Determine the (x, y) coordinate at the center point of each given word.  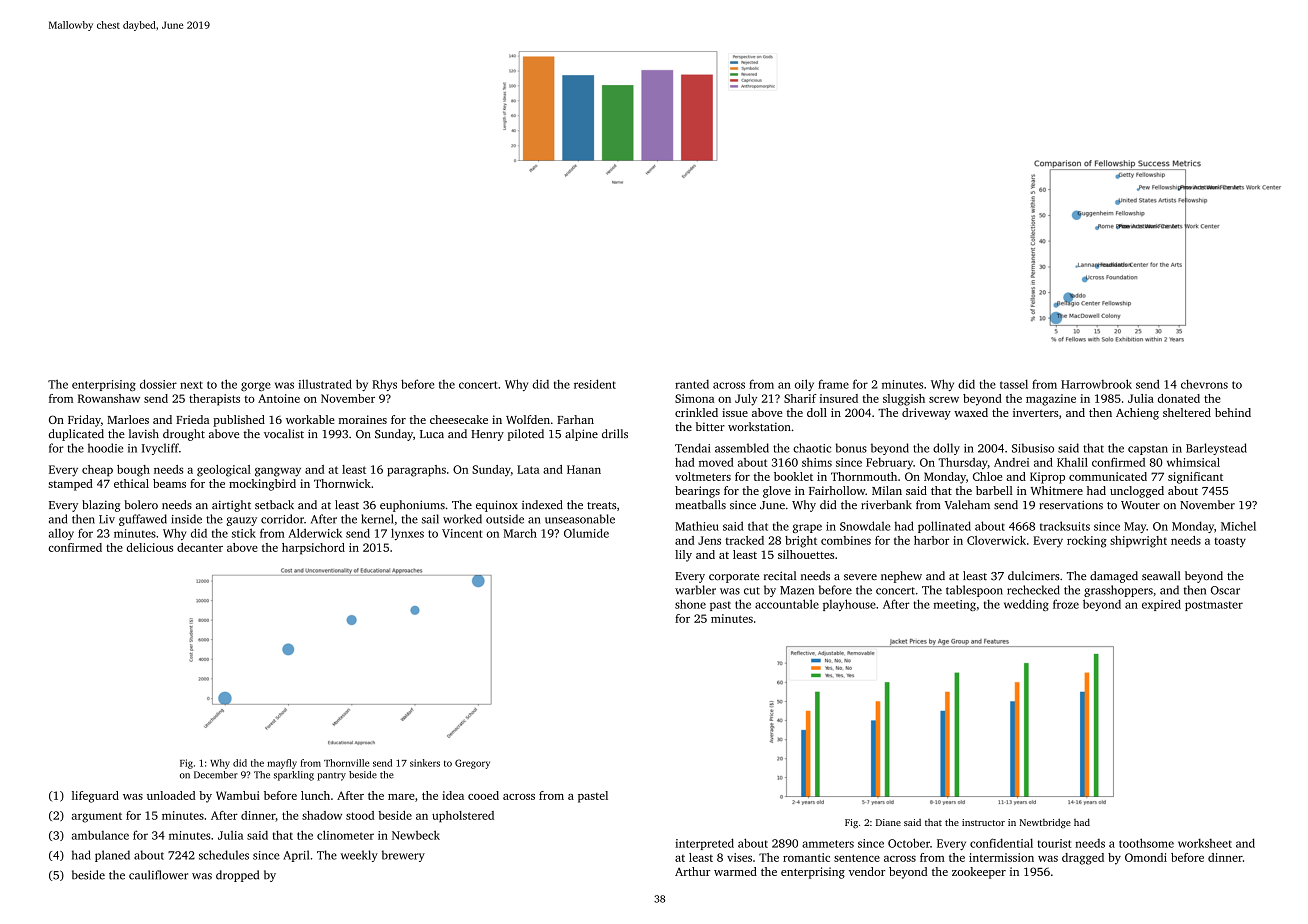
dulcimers (1034, 576)
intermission (1001, 857)
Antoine (279, 398)
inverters (1035, 412)
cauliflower (158, 875)
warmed (735, 871)
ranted (692, 384)
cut (752, 591)
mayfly (282, 764)
